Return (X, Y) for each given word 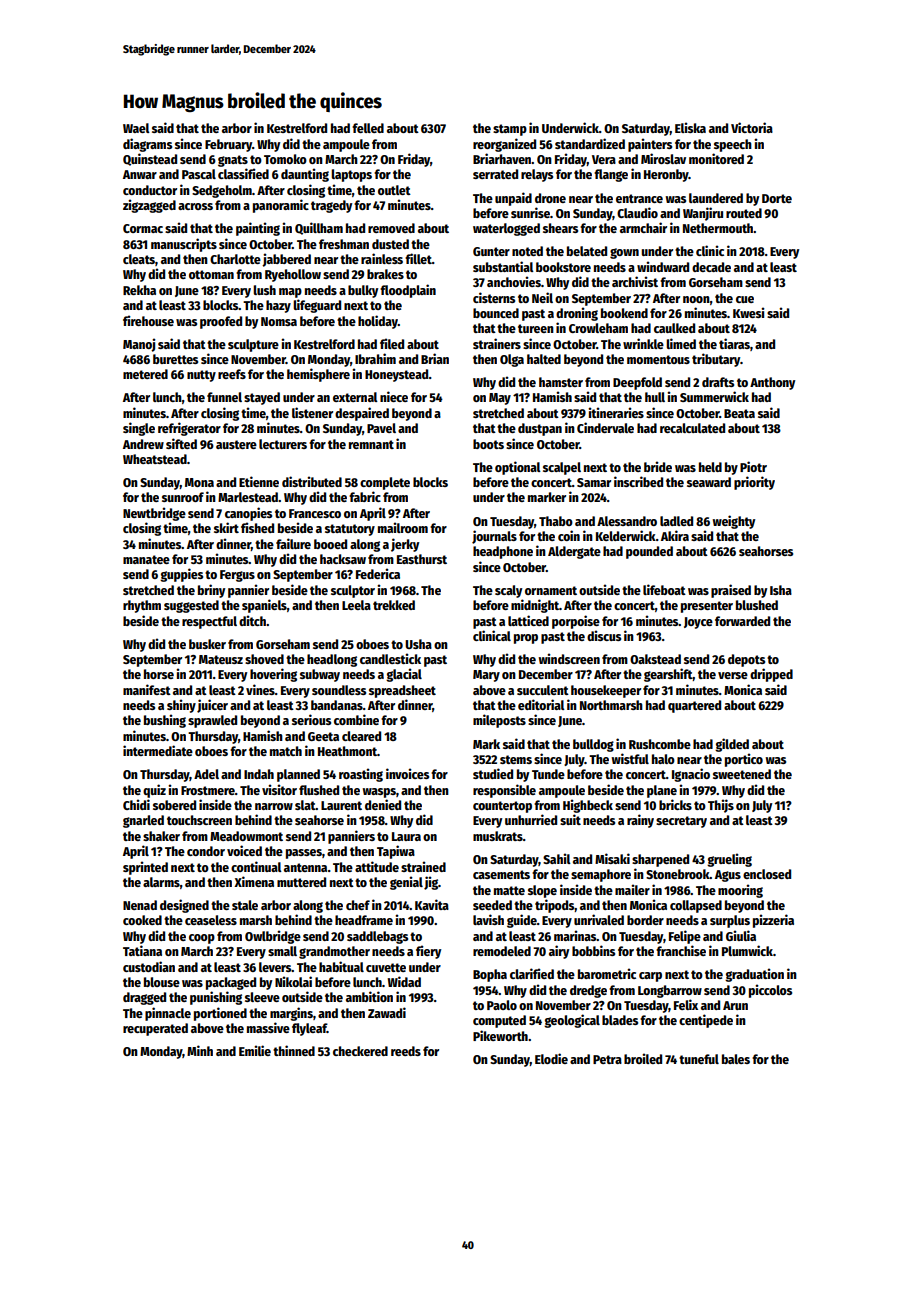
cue (745, 299)
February (228, 145)
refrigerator (189, 429)
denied (383, 804)
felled (368, 128)
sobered (174, 805)
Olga (512, 360)
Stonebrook (678, 874)
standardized (590, 143)
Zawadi (387, 1012)
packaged (231, 983)
